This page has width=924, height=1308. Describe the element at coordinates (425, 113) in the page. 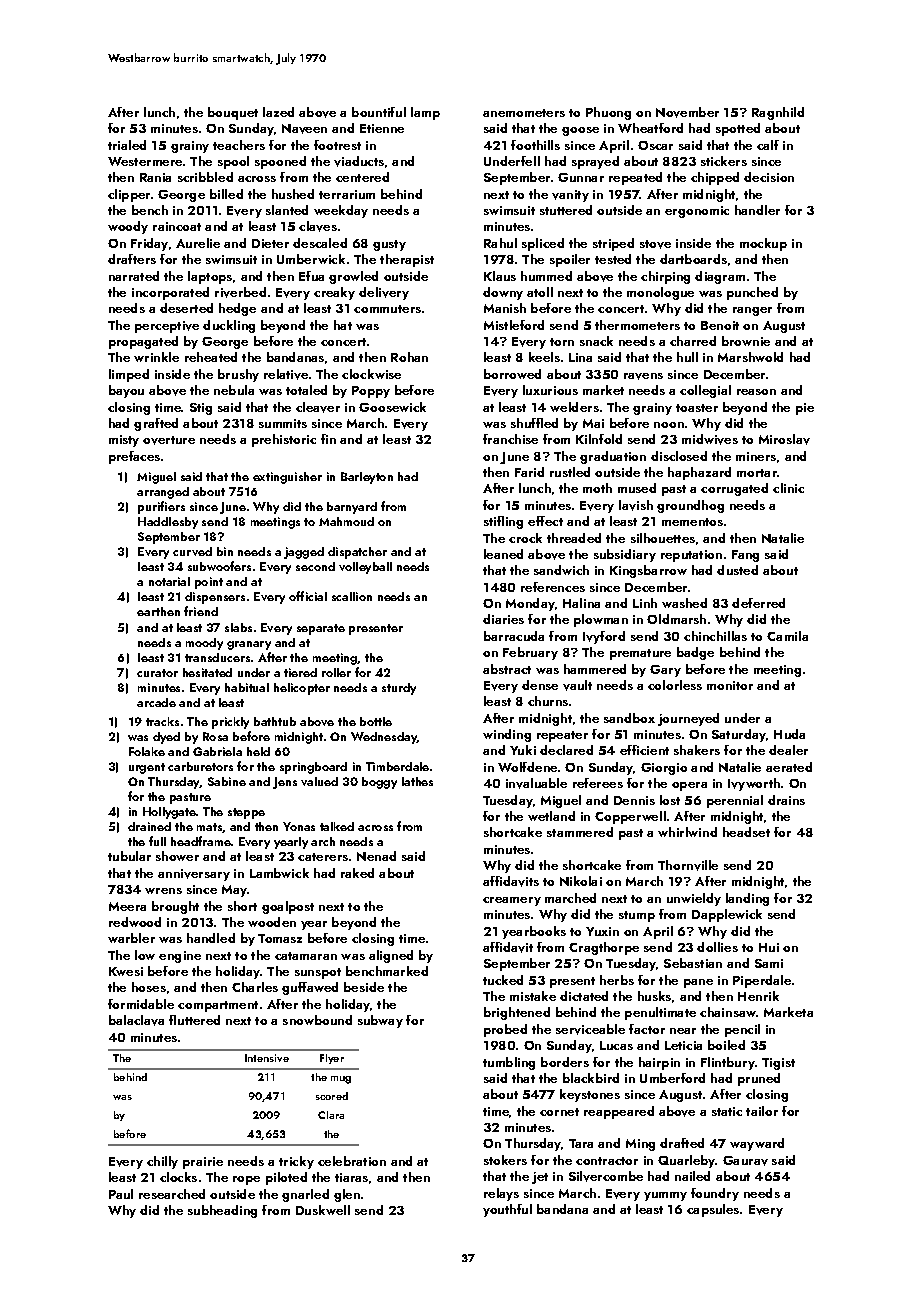

I see `lamp` at that location.
